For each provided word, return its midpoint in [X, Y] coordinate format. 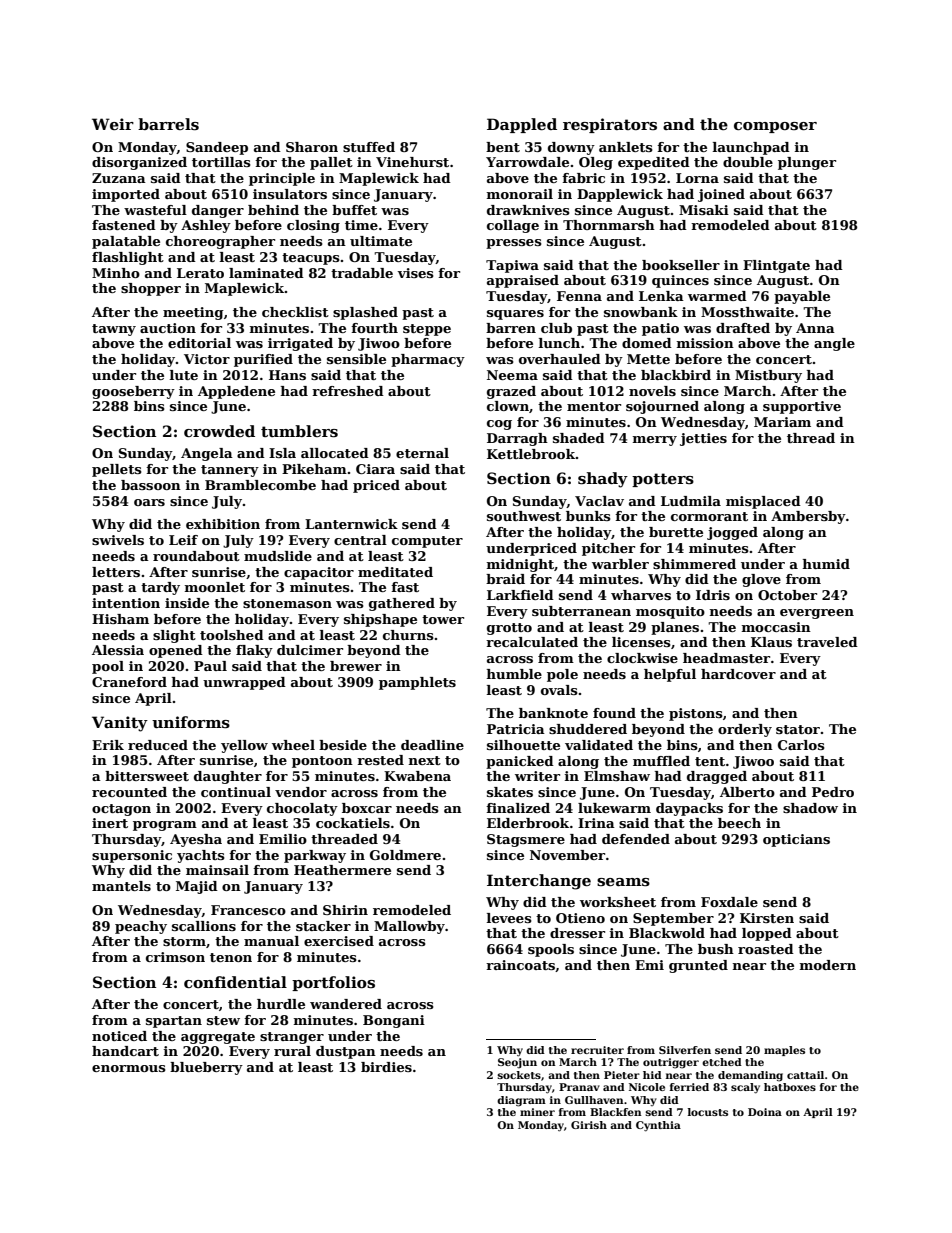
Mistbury [768, 376]
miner [537, 1112]
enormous [129, 1068]
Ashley [206, 226]
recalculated [532, 642]
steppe [427, 330]
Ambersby [808, 517]
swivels [118, 540]
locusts [708, 1112]
